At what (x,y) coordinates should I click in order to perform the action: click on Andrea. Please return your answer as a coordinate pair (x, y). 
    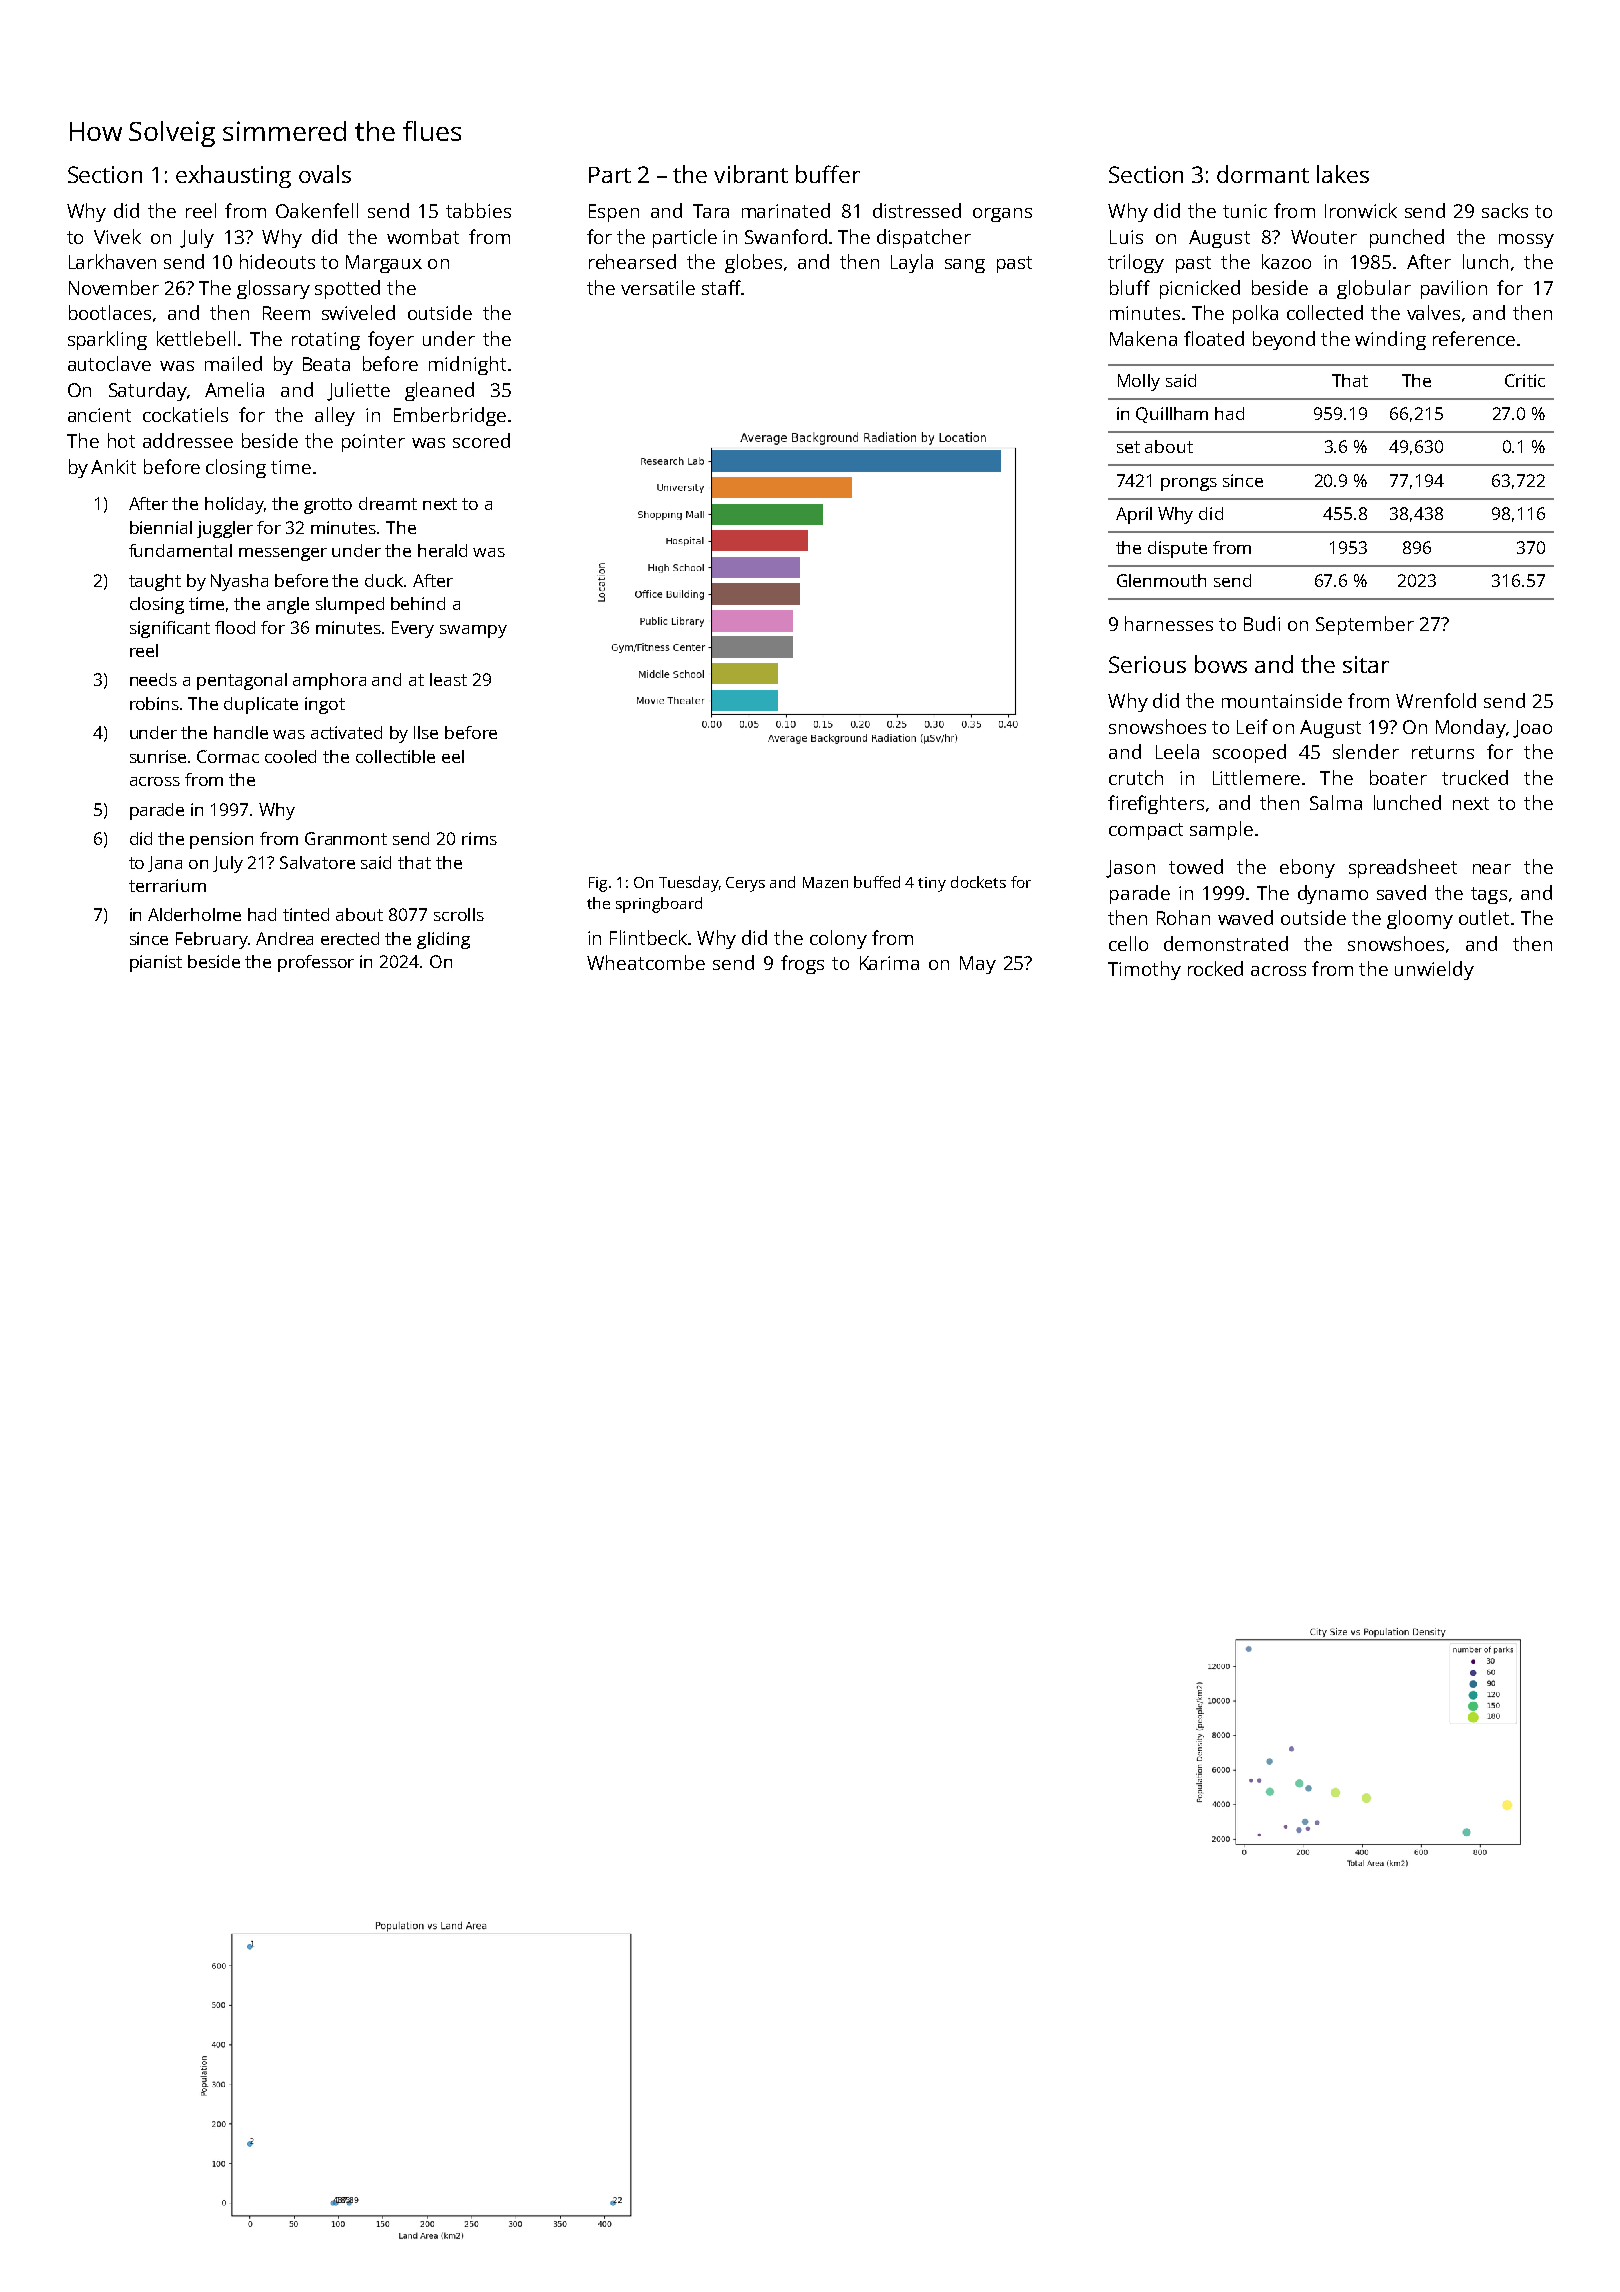
    Looking at the image, I should click on (284, 938).
